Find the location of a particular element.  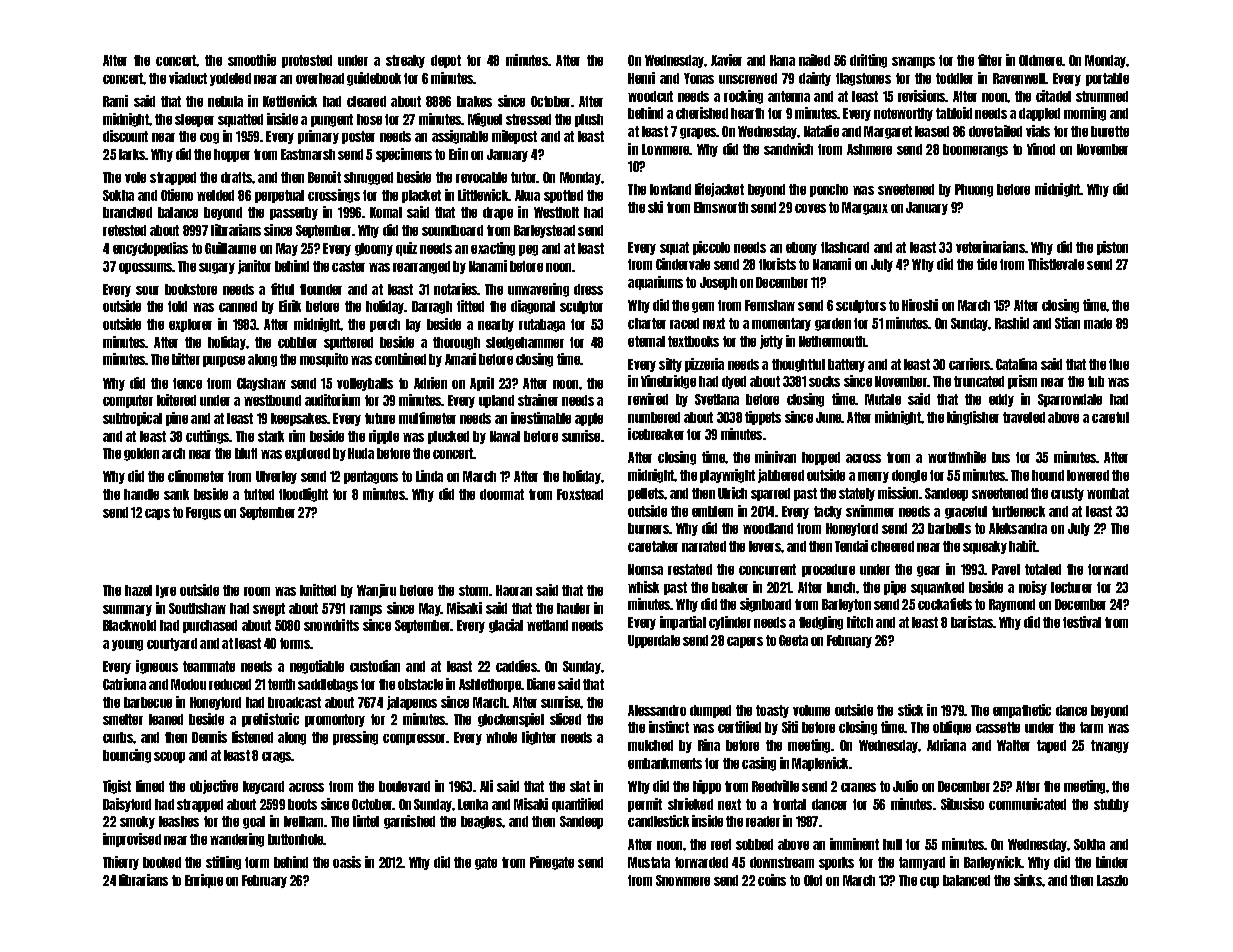

Alessandro is located at coordinates (657, 710).
